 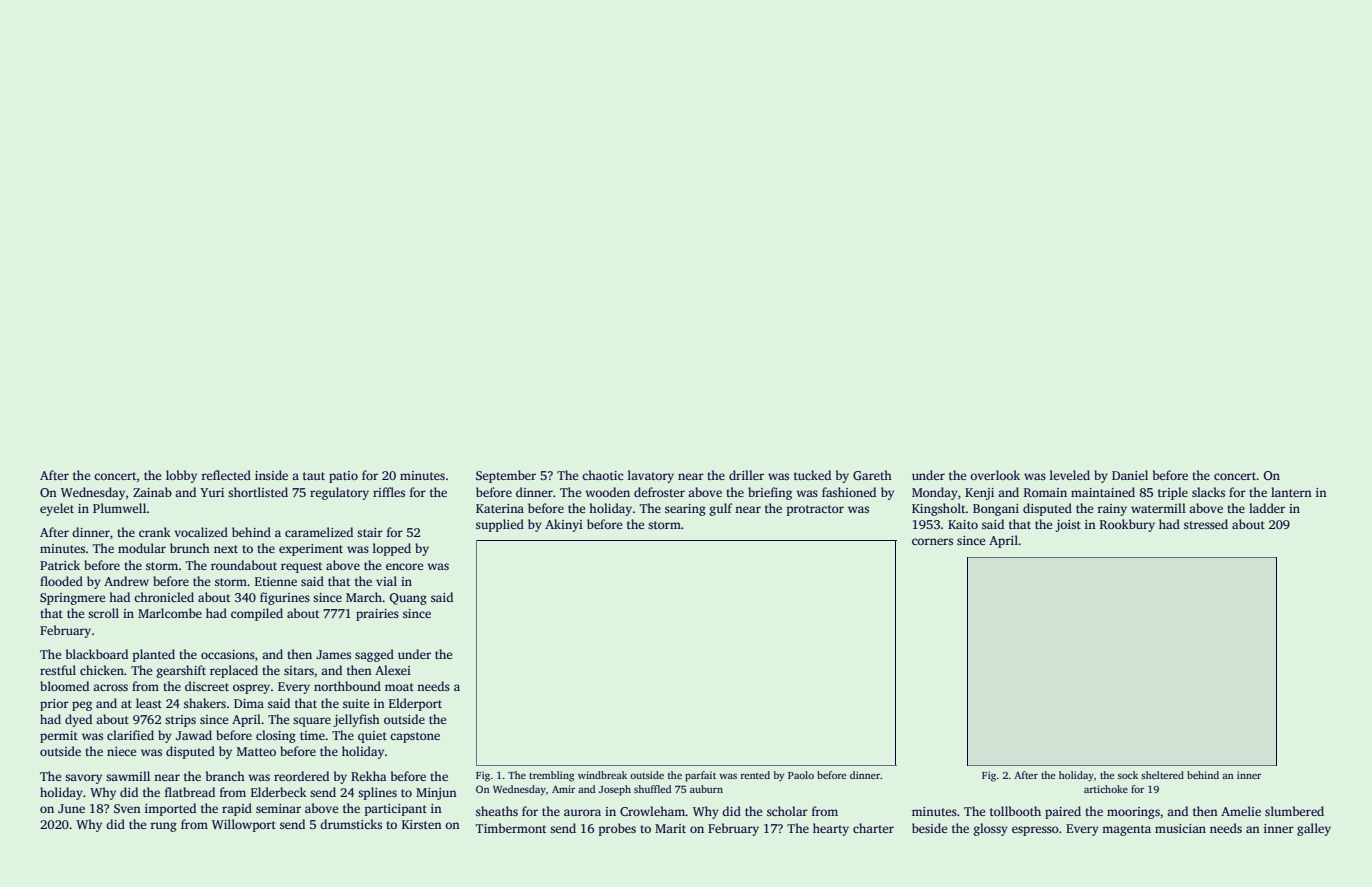 What do you see at coordinates (801, 775) in the screenshot?
I see `Paolo` at bounding box center [801, 775].
